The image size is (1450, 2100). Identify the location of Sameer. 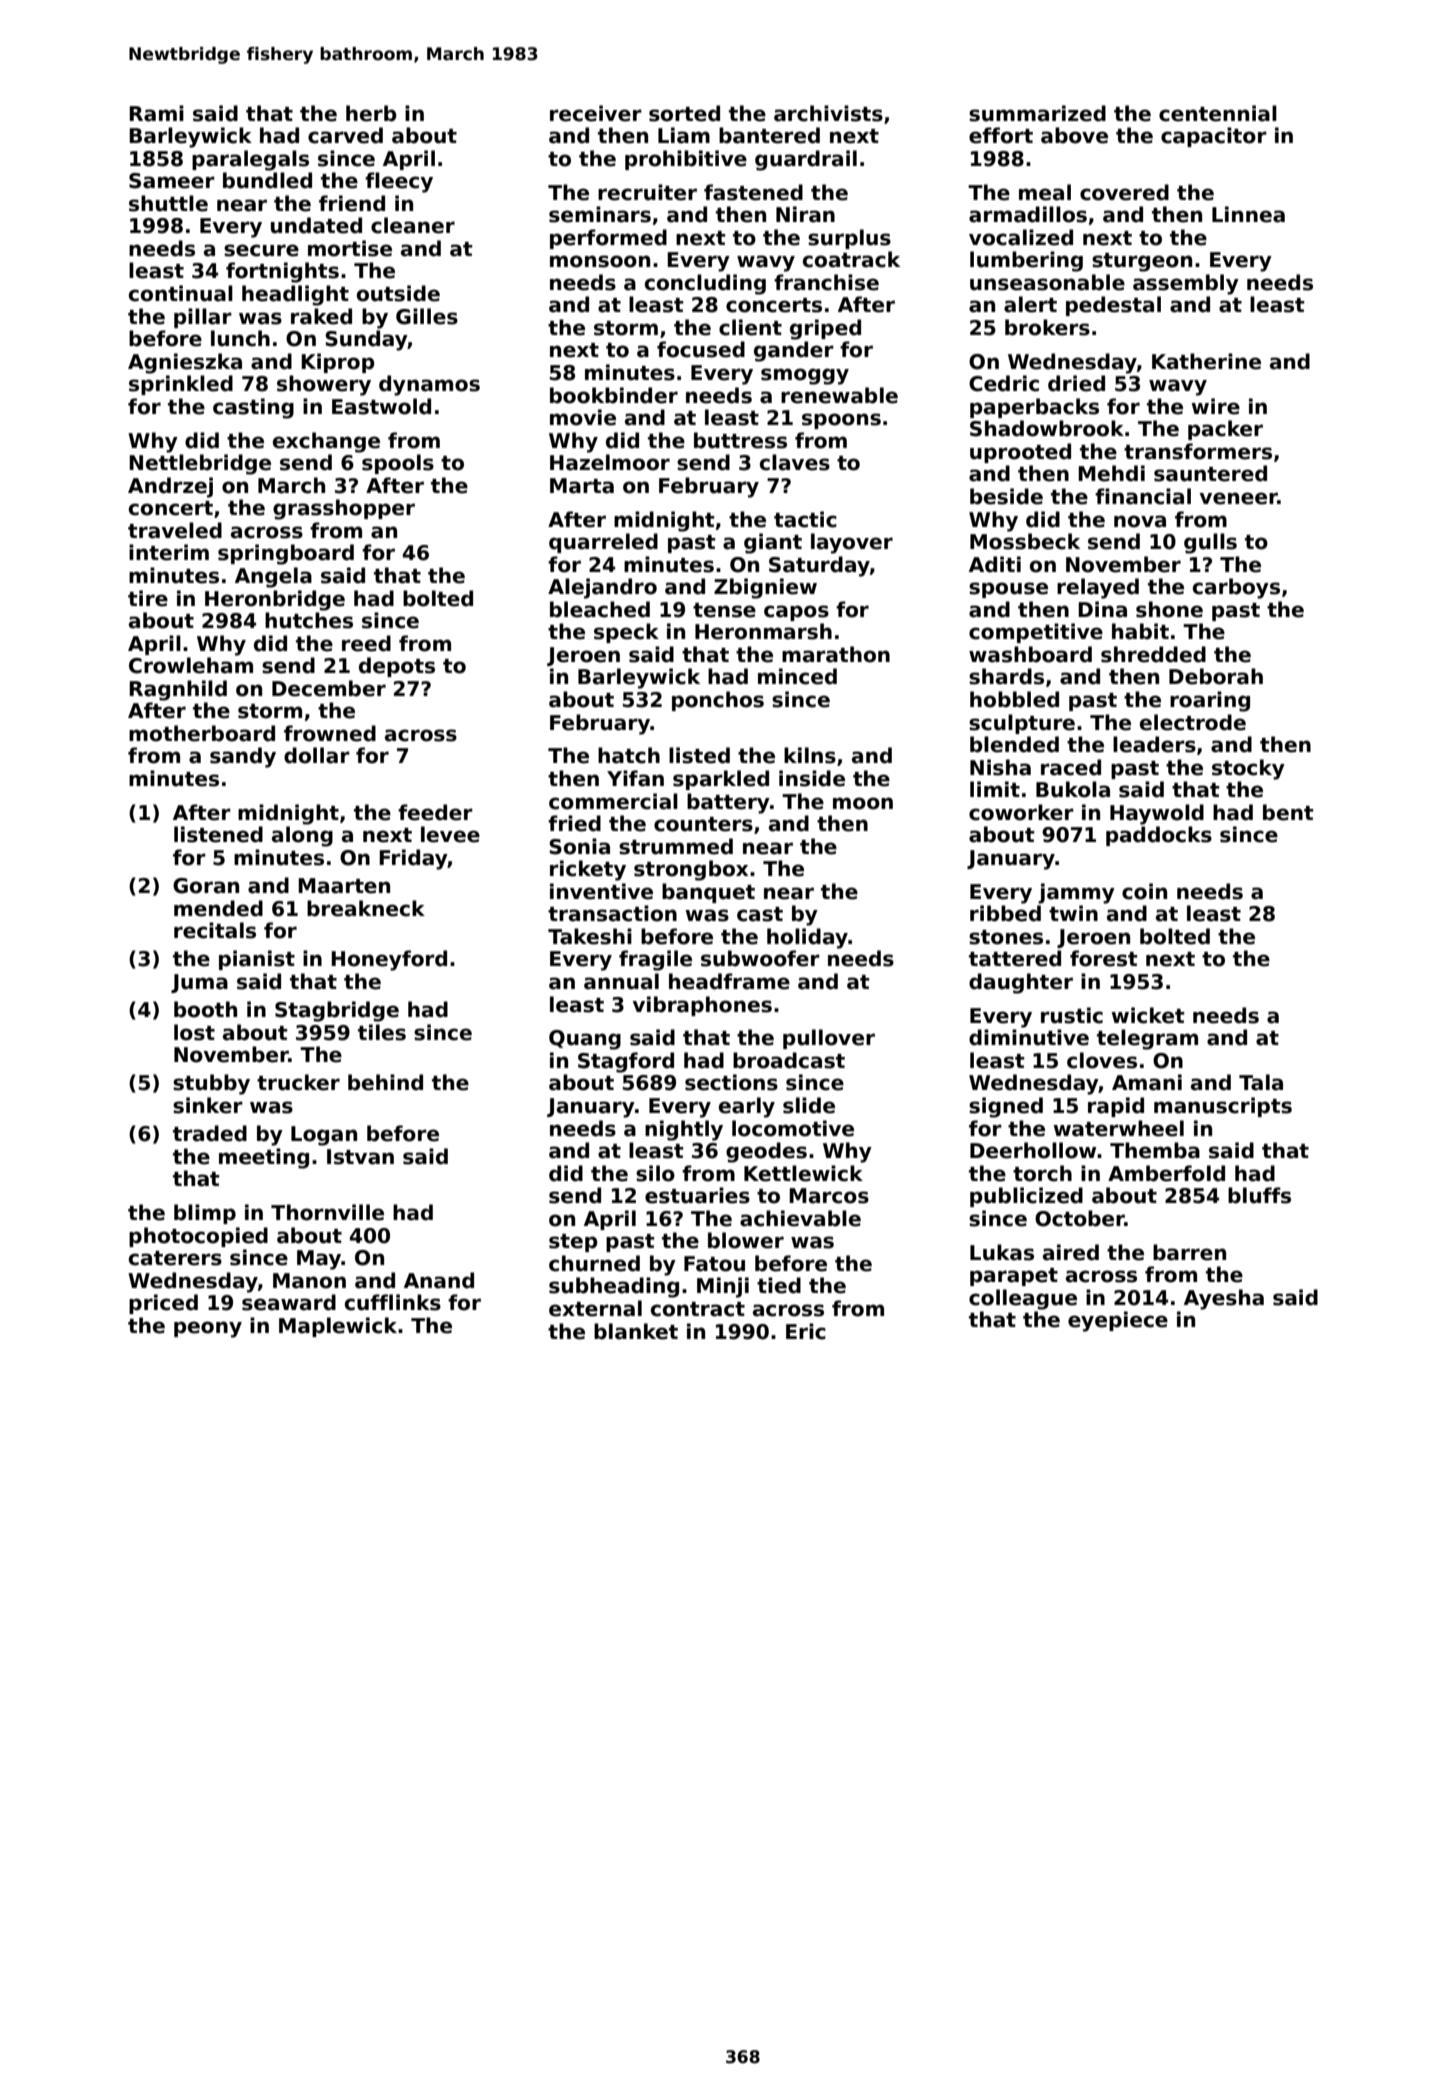
(172, 181).
